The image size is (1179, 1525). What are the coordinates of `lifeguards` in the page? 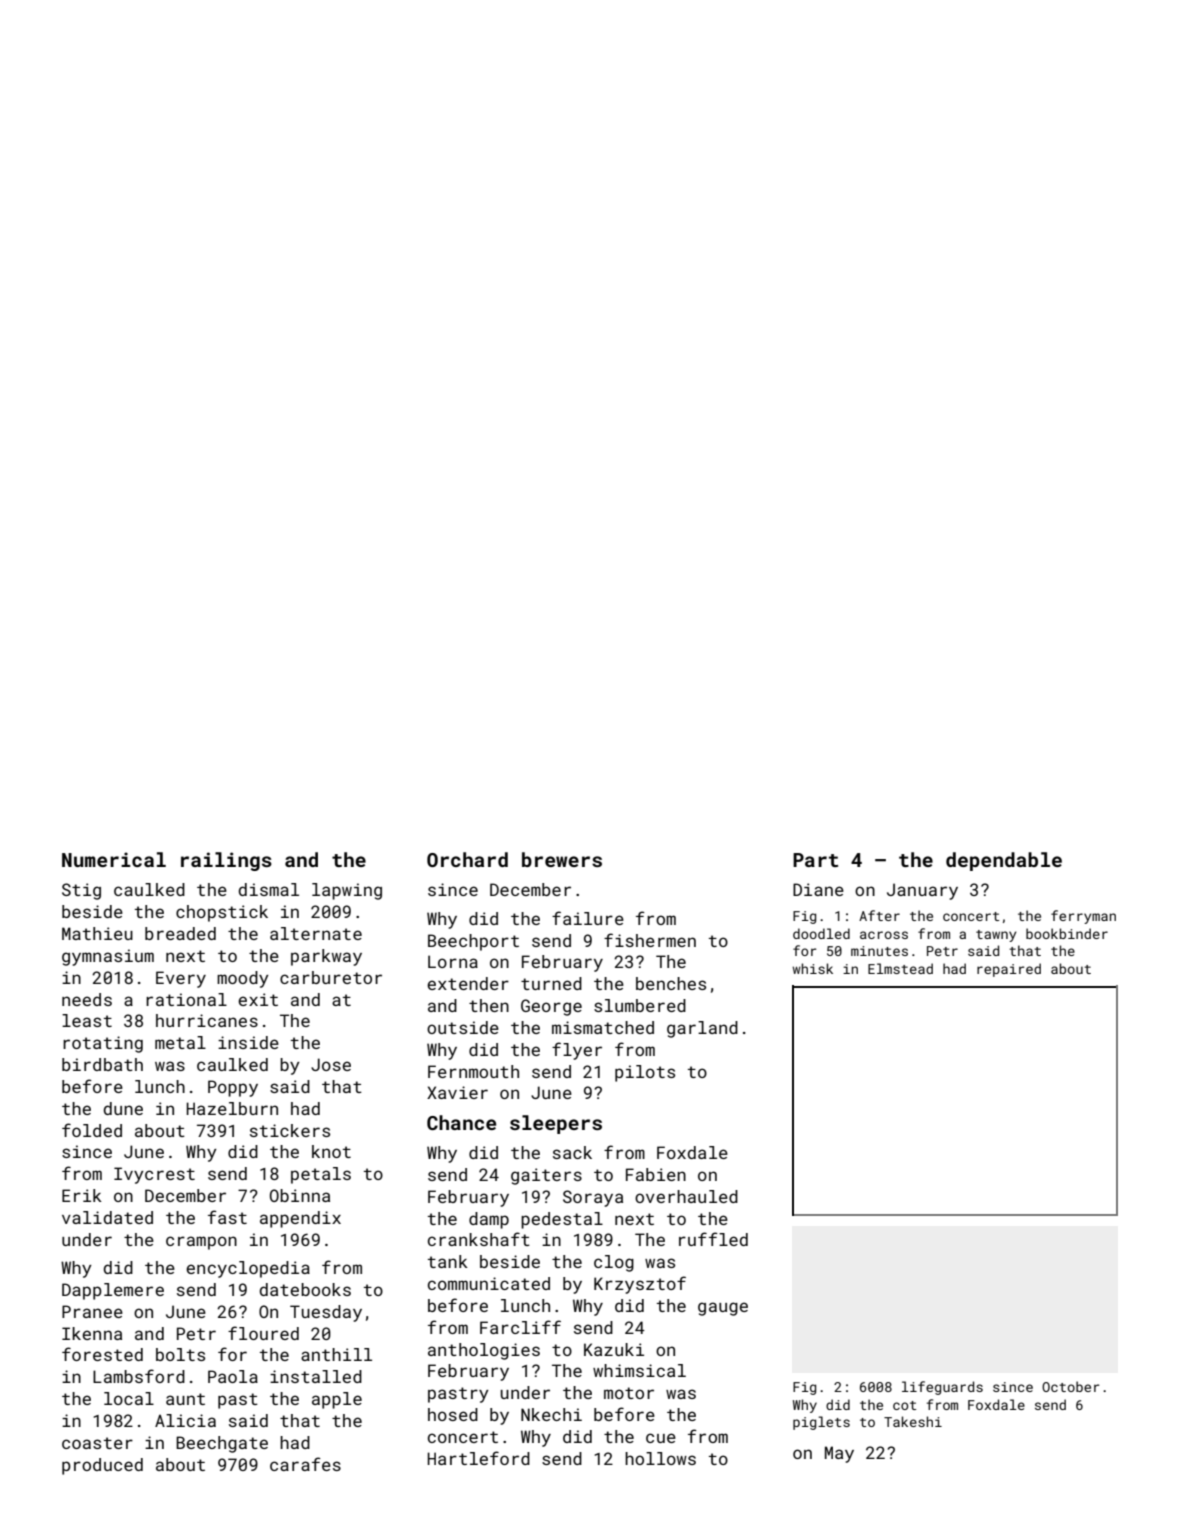 It's located at (942, 1388).
